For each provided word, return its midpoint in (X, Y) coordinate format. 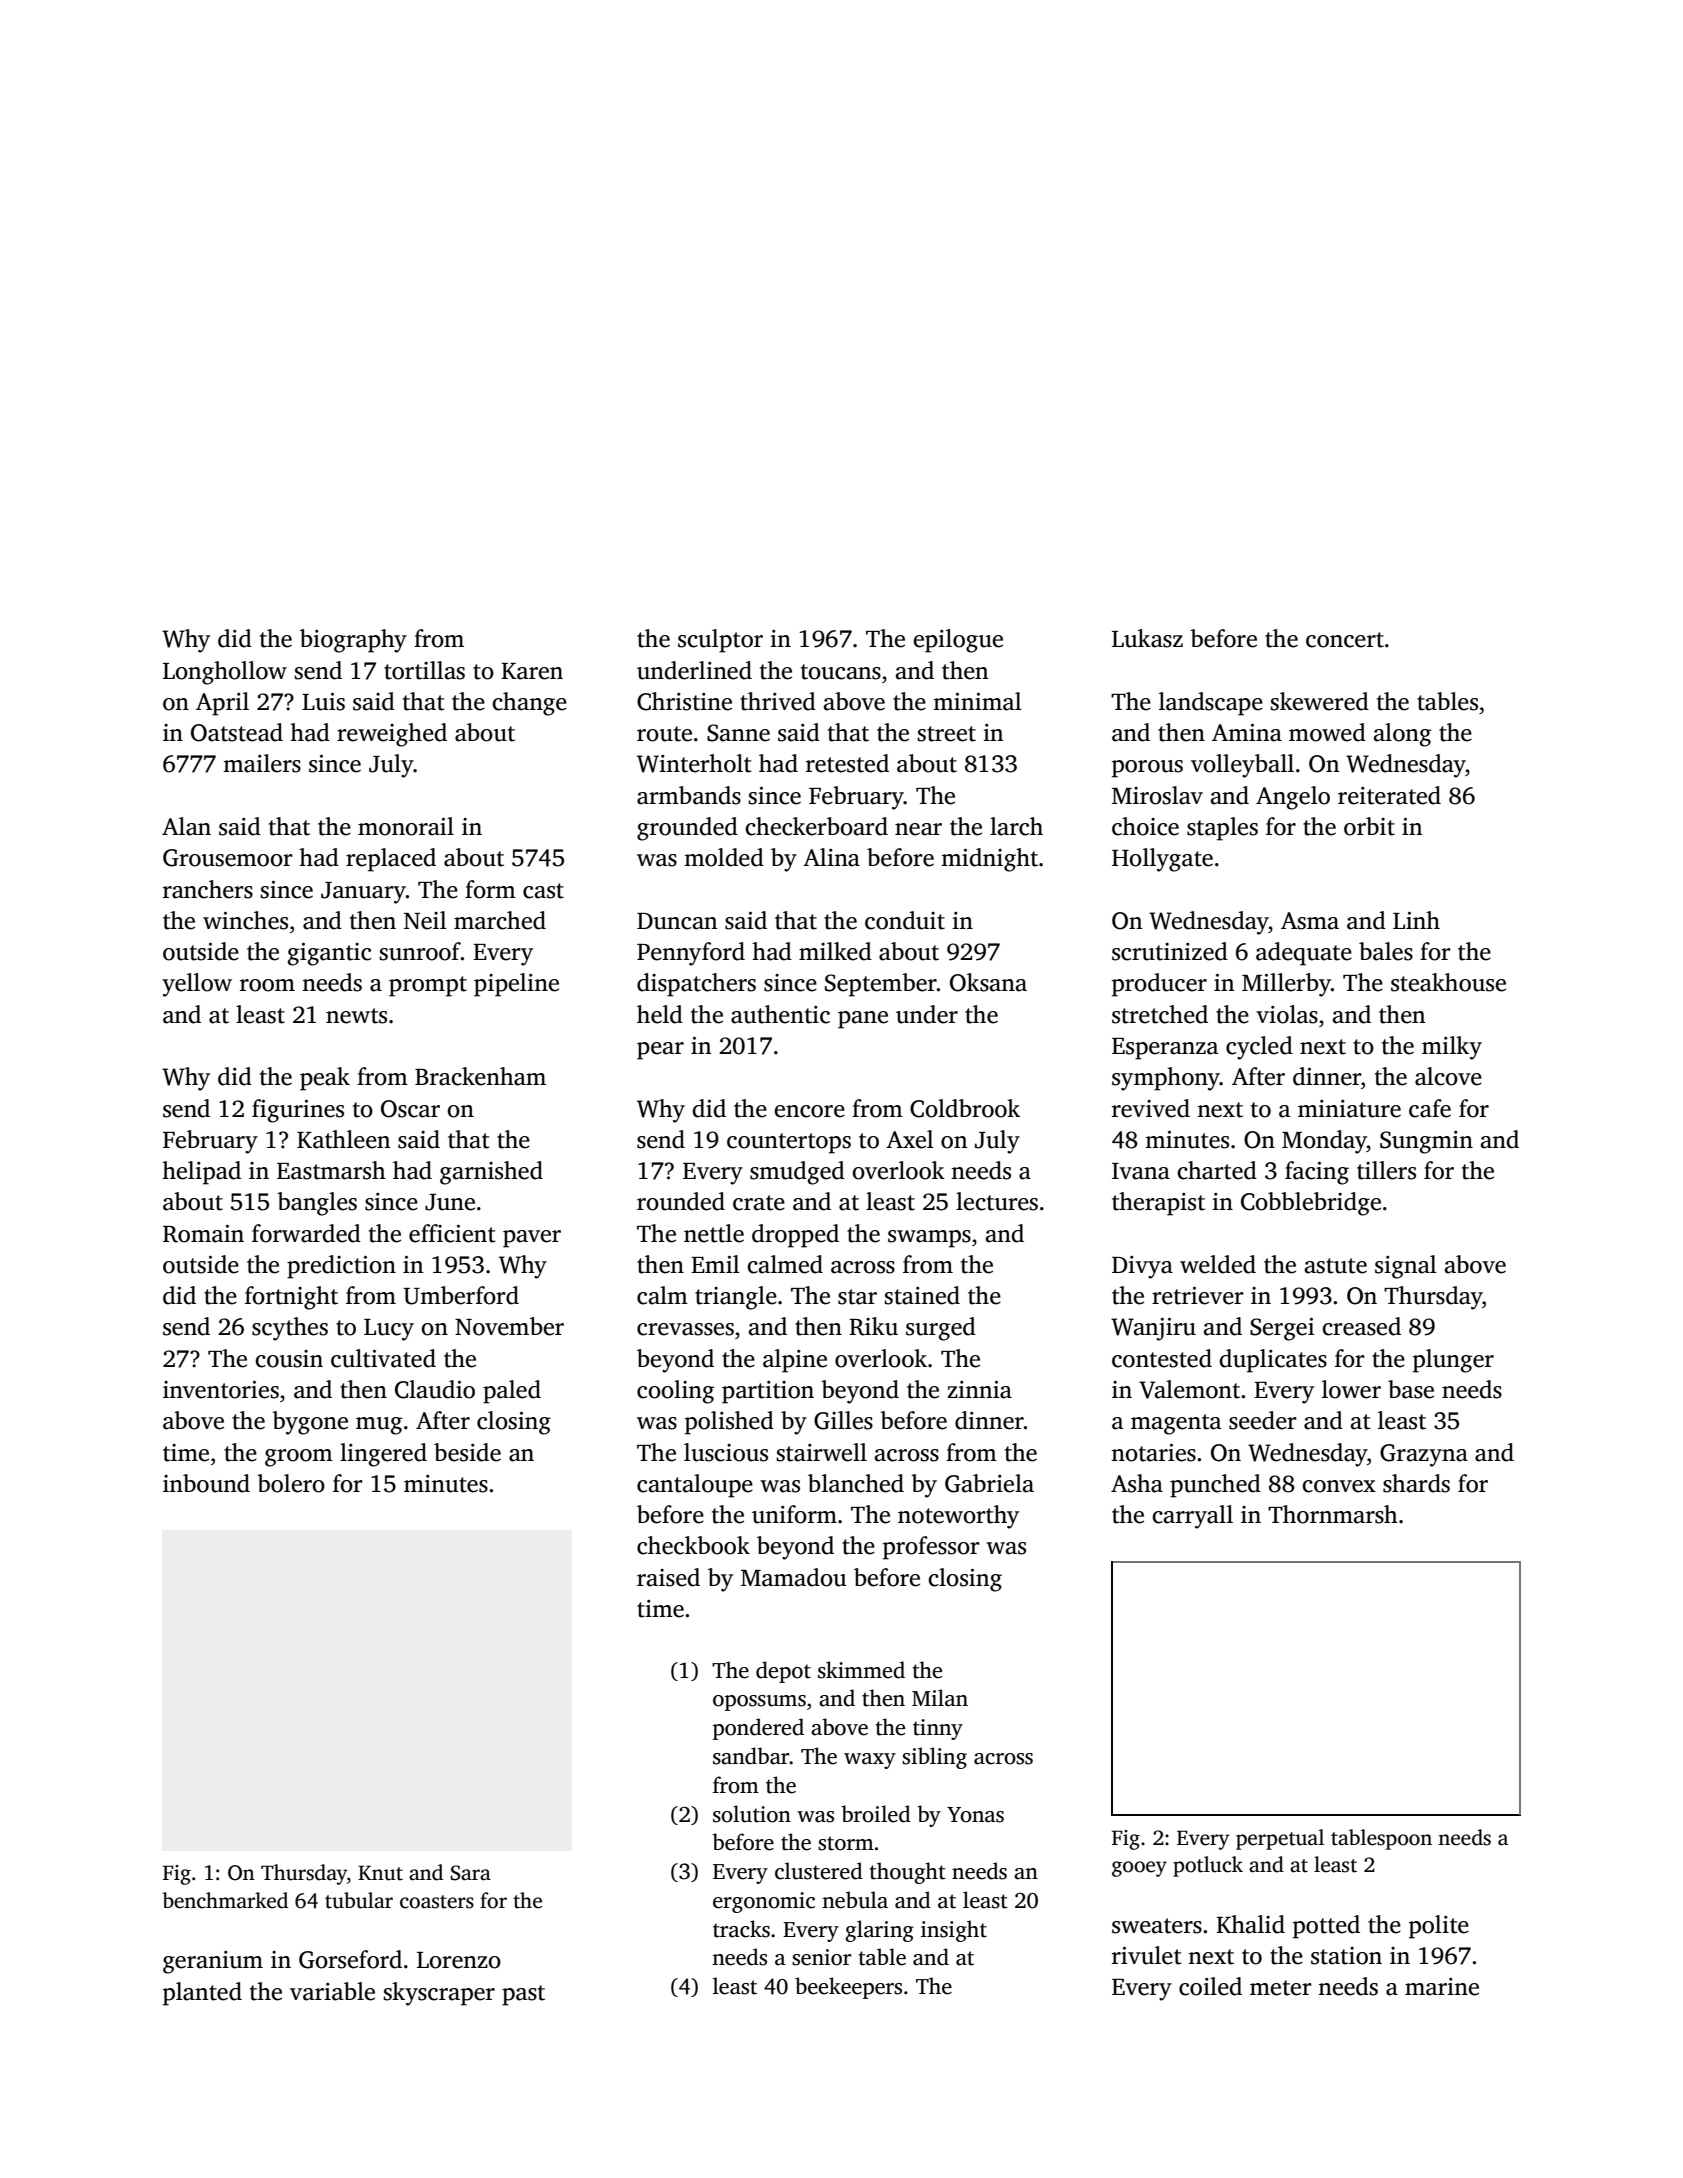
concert (1345, 640)
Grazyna (1424, 1455)
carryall (1192, 1517)
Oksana (988, 982)
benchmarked (225, 1900)
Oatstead (237, 732)
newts (356, 1016)
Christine (684, 701)
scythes (290, 1329)
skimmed (861, 1670)
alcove (1448, 1076)
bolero (291, 1483)
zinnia (979, 1390)
